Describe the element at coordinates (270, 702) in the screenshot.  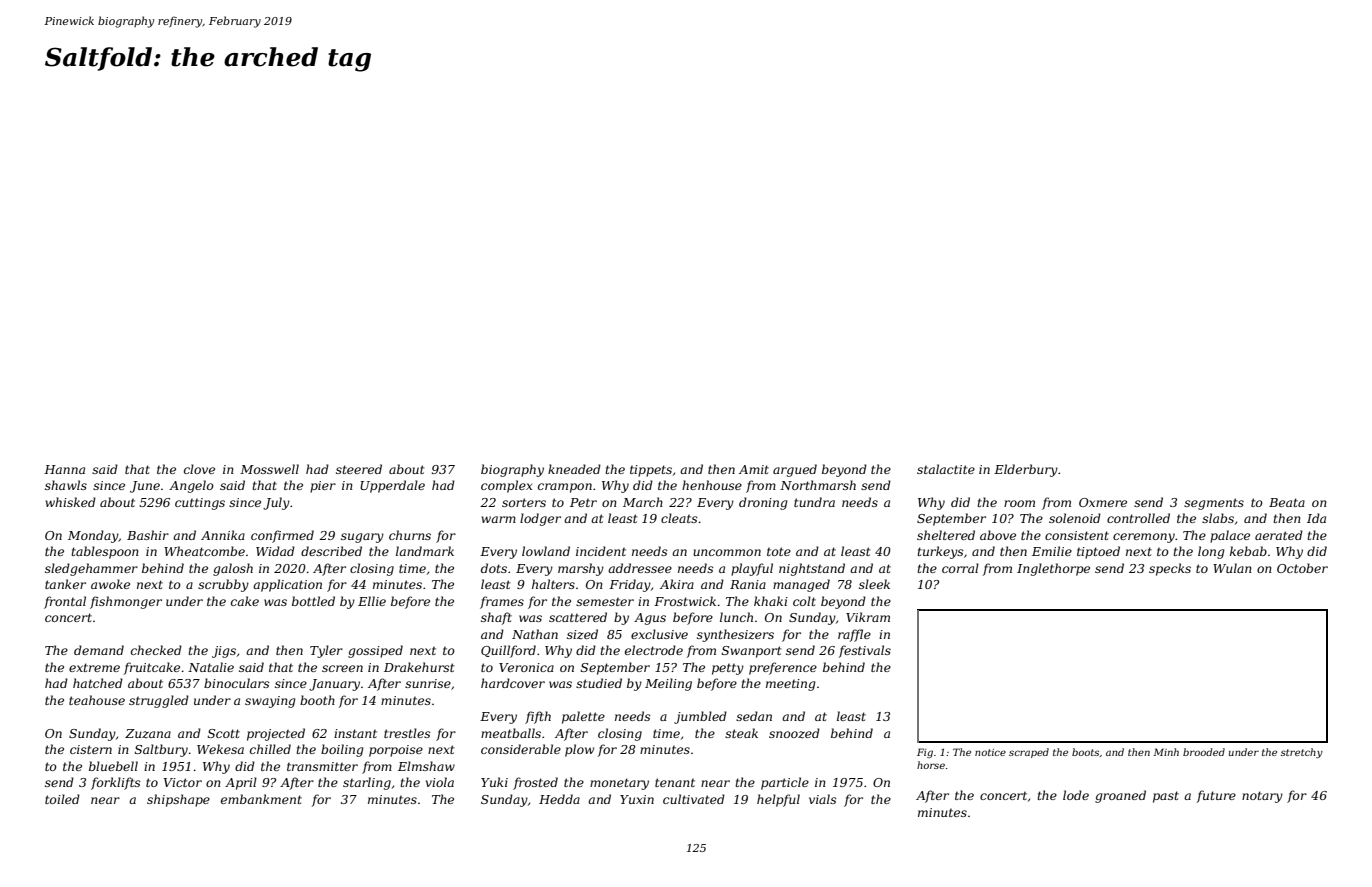
I see `swaying` at that location.
